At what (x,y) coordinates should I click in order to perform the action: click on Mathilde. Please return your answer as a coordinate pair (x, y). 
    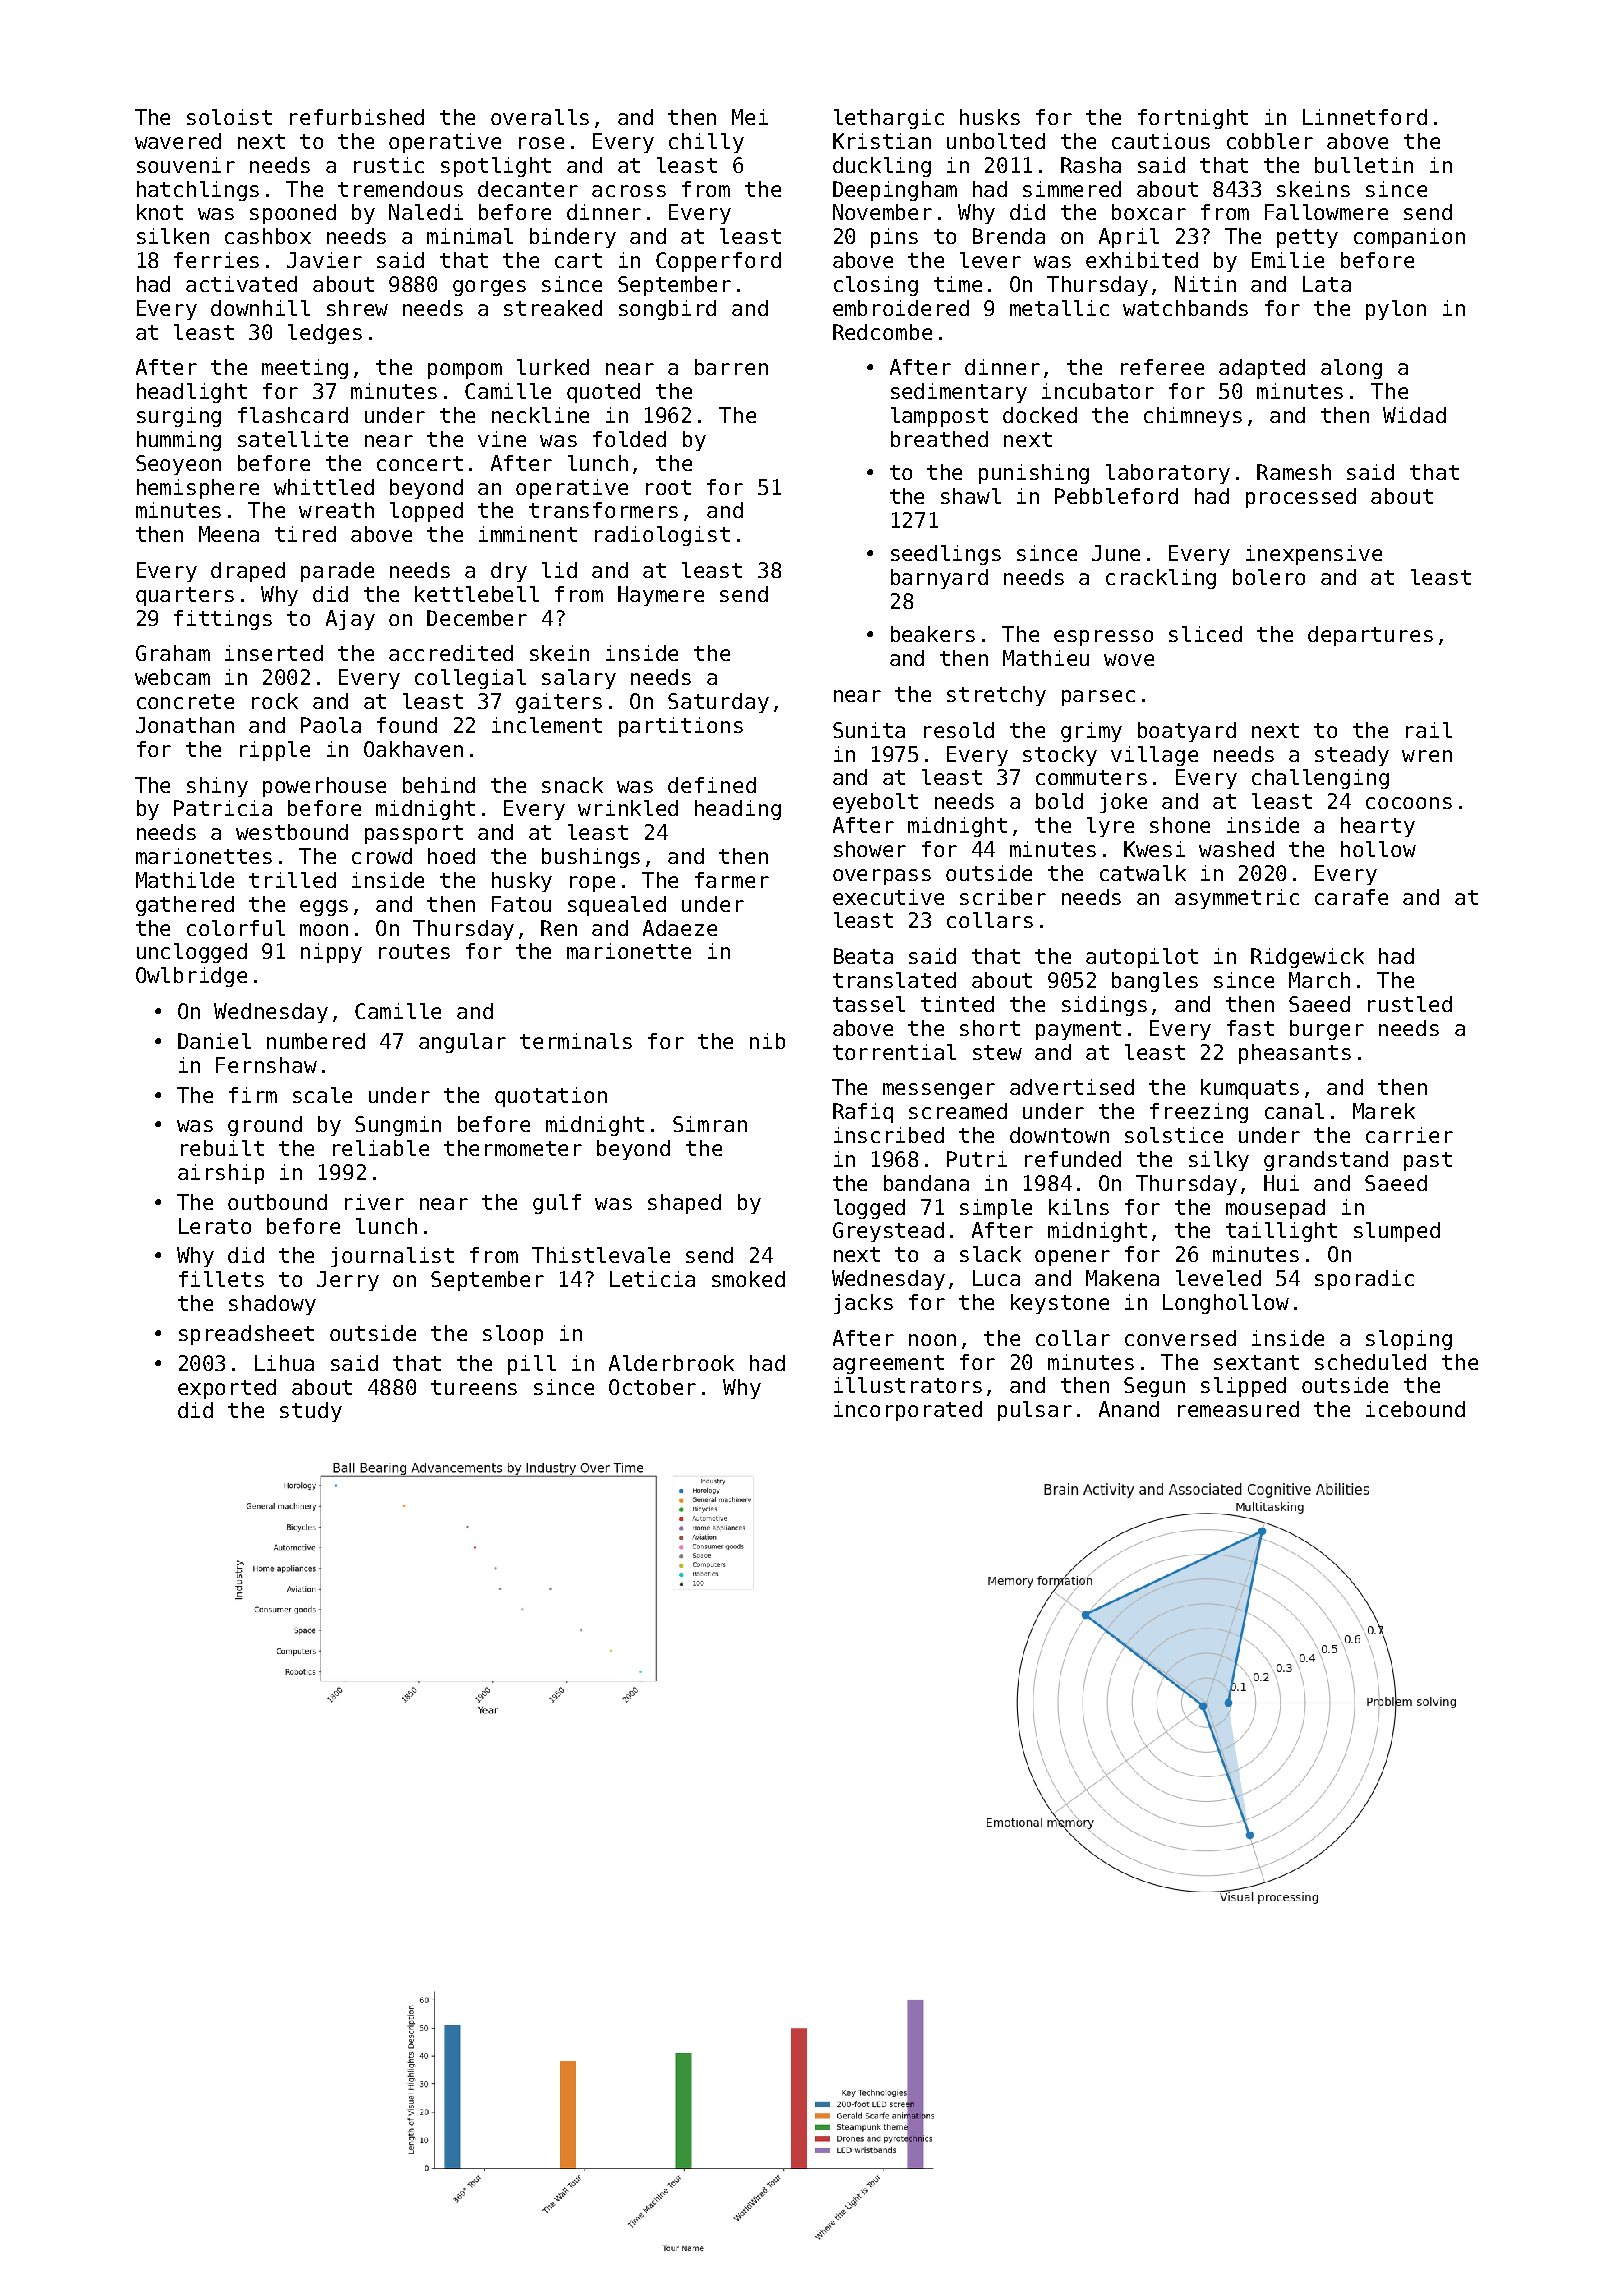
    Looking at the image, I should click on (185, 880).
